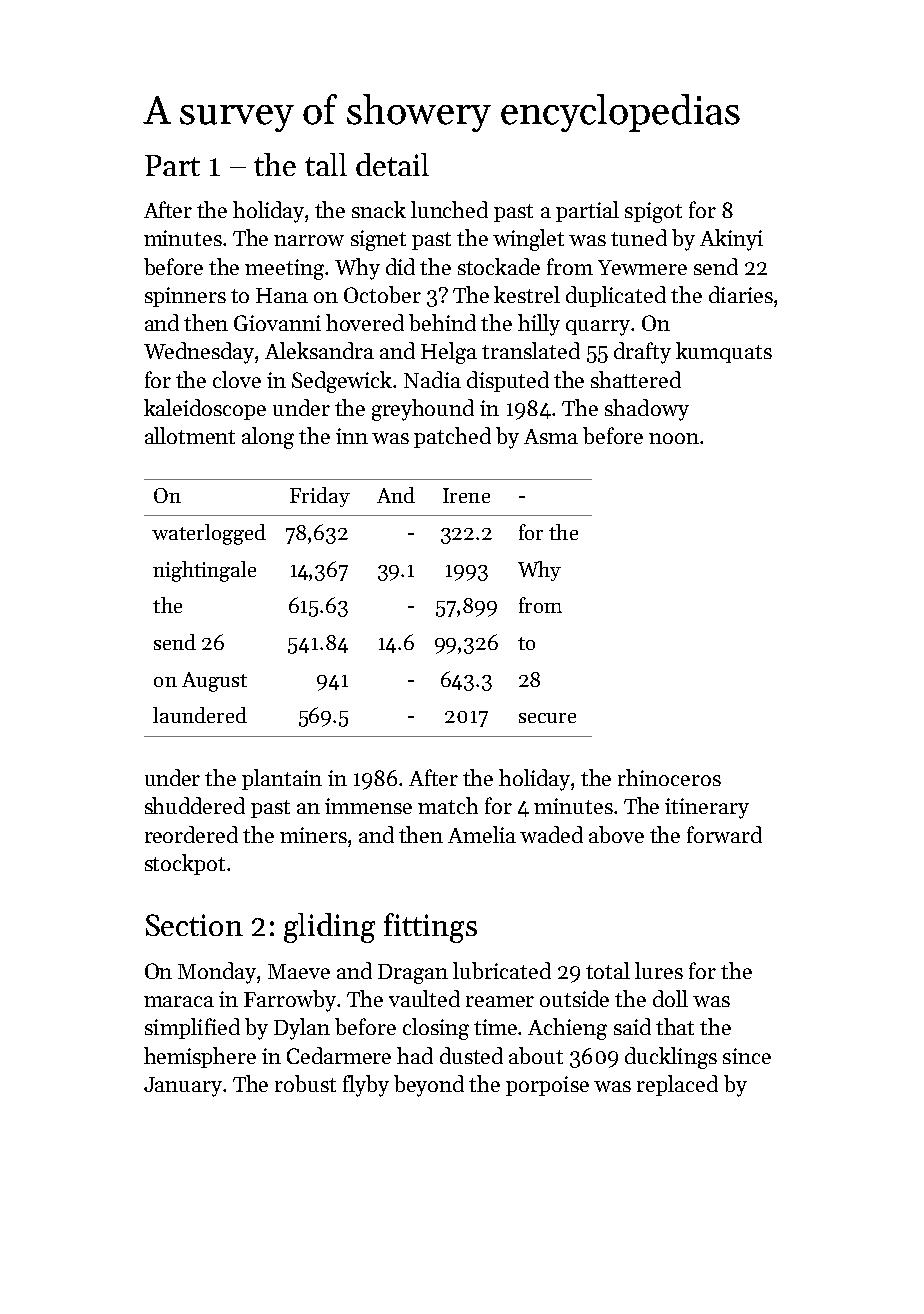 The image size is (924, 1314). I want to click on plantain, so click(282, 779).
